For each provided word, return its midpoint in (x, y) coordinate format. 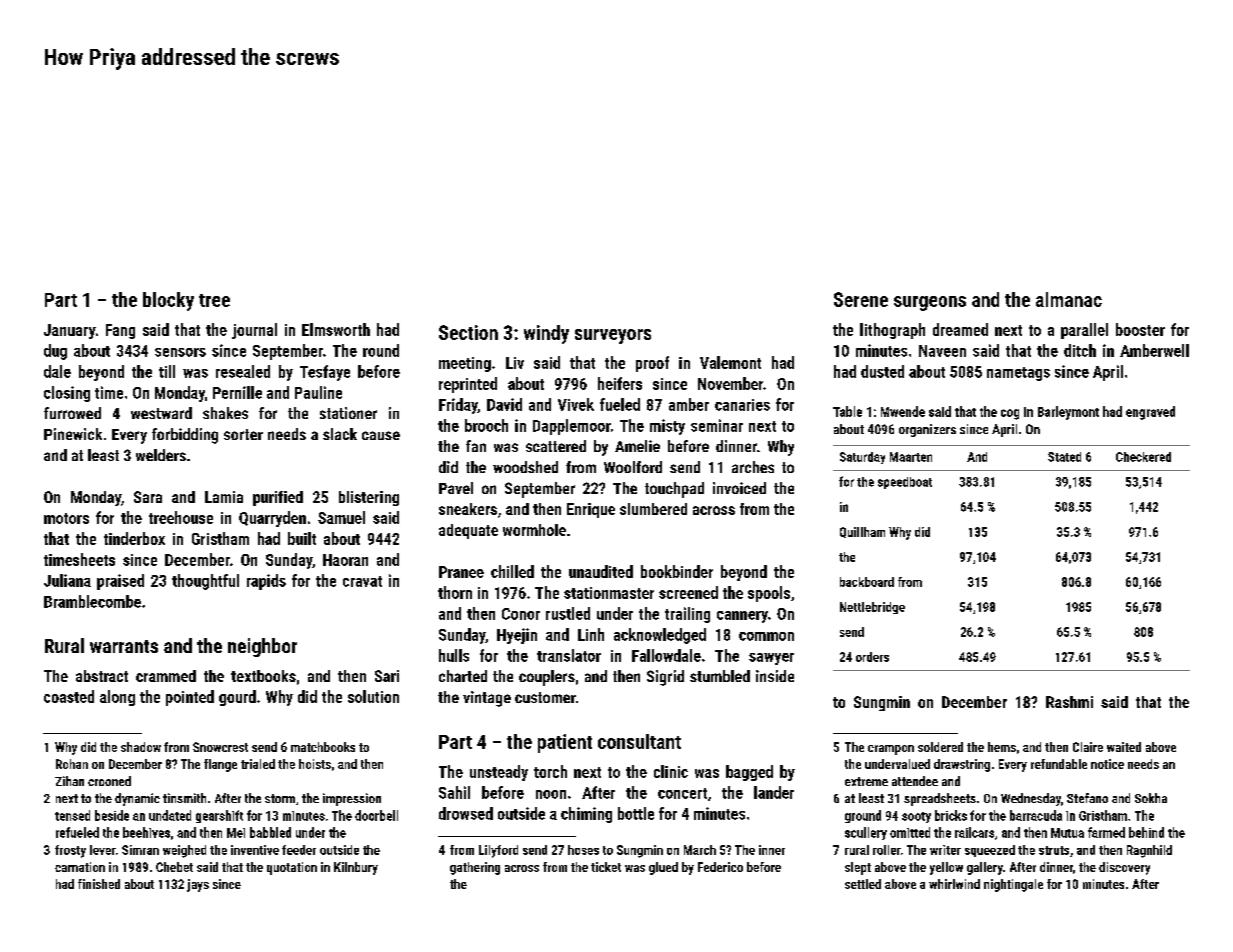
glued (663, 868)
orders (872, 657)
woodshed (525, 467)
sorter (243, 434)
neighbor (262, 647)
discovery (1124, 868)
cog (1010, 414)
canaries (742, 405)
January (70, 331)
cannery (742, 617)
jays (198, 885)
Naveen (942, 351)
